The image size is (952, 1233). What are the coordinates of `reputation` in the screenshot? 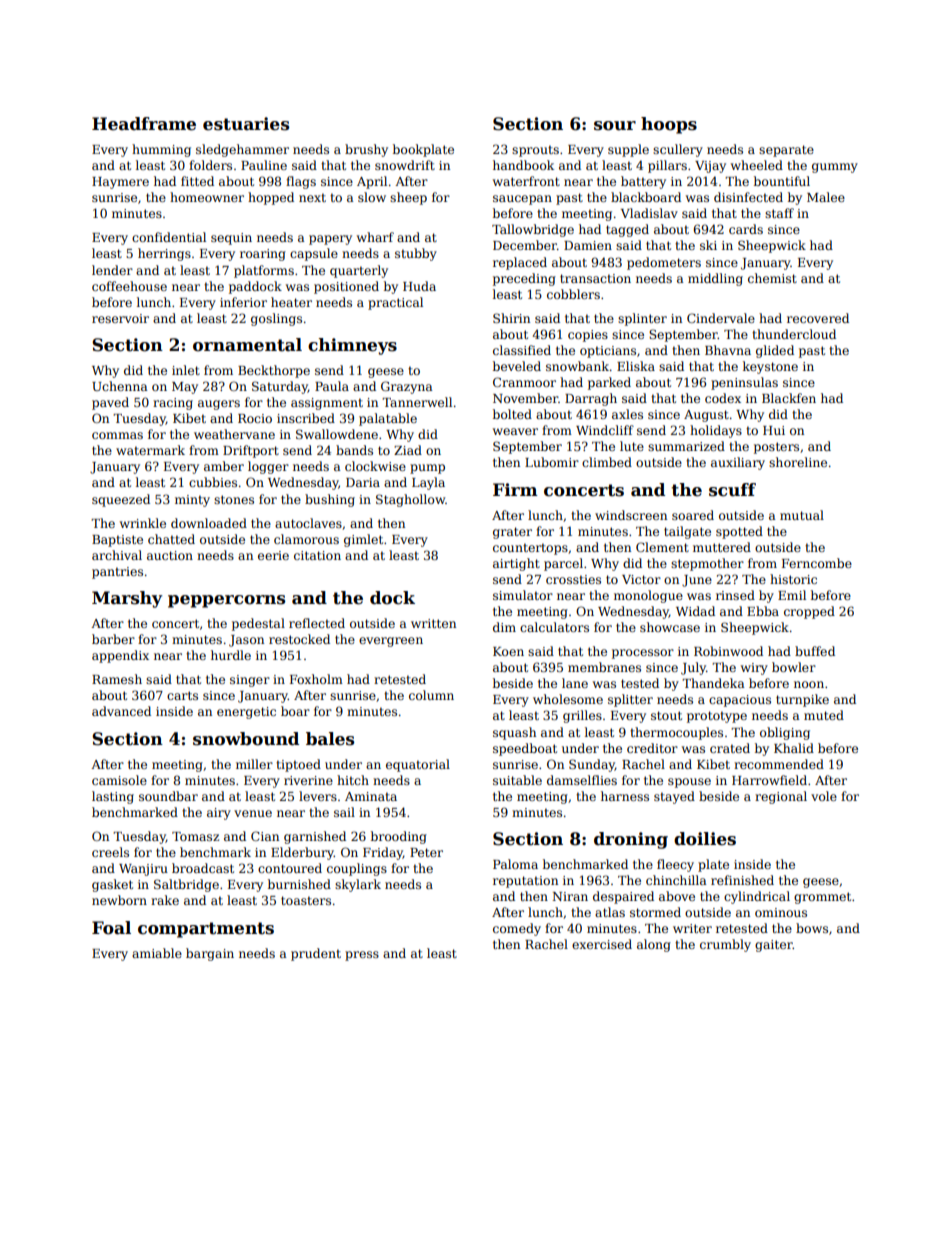 It's located at (525, 882).
